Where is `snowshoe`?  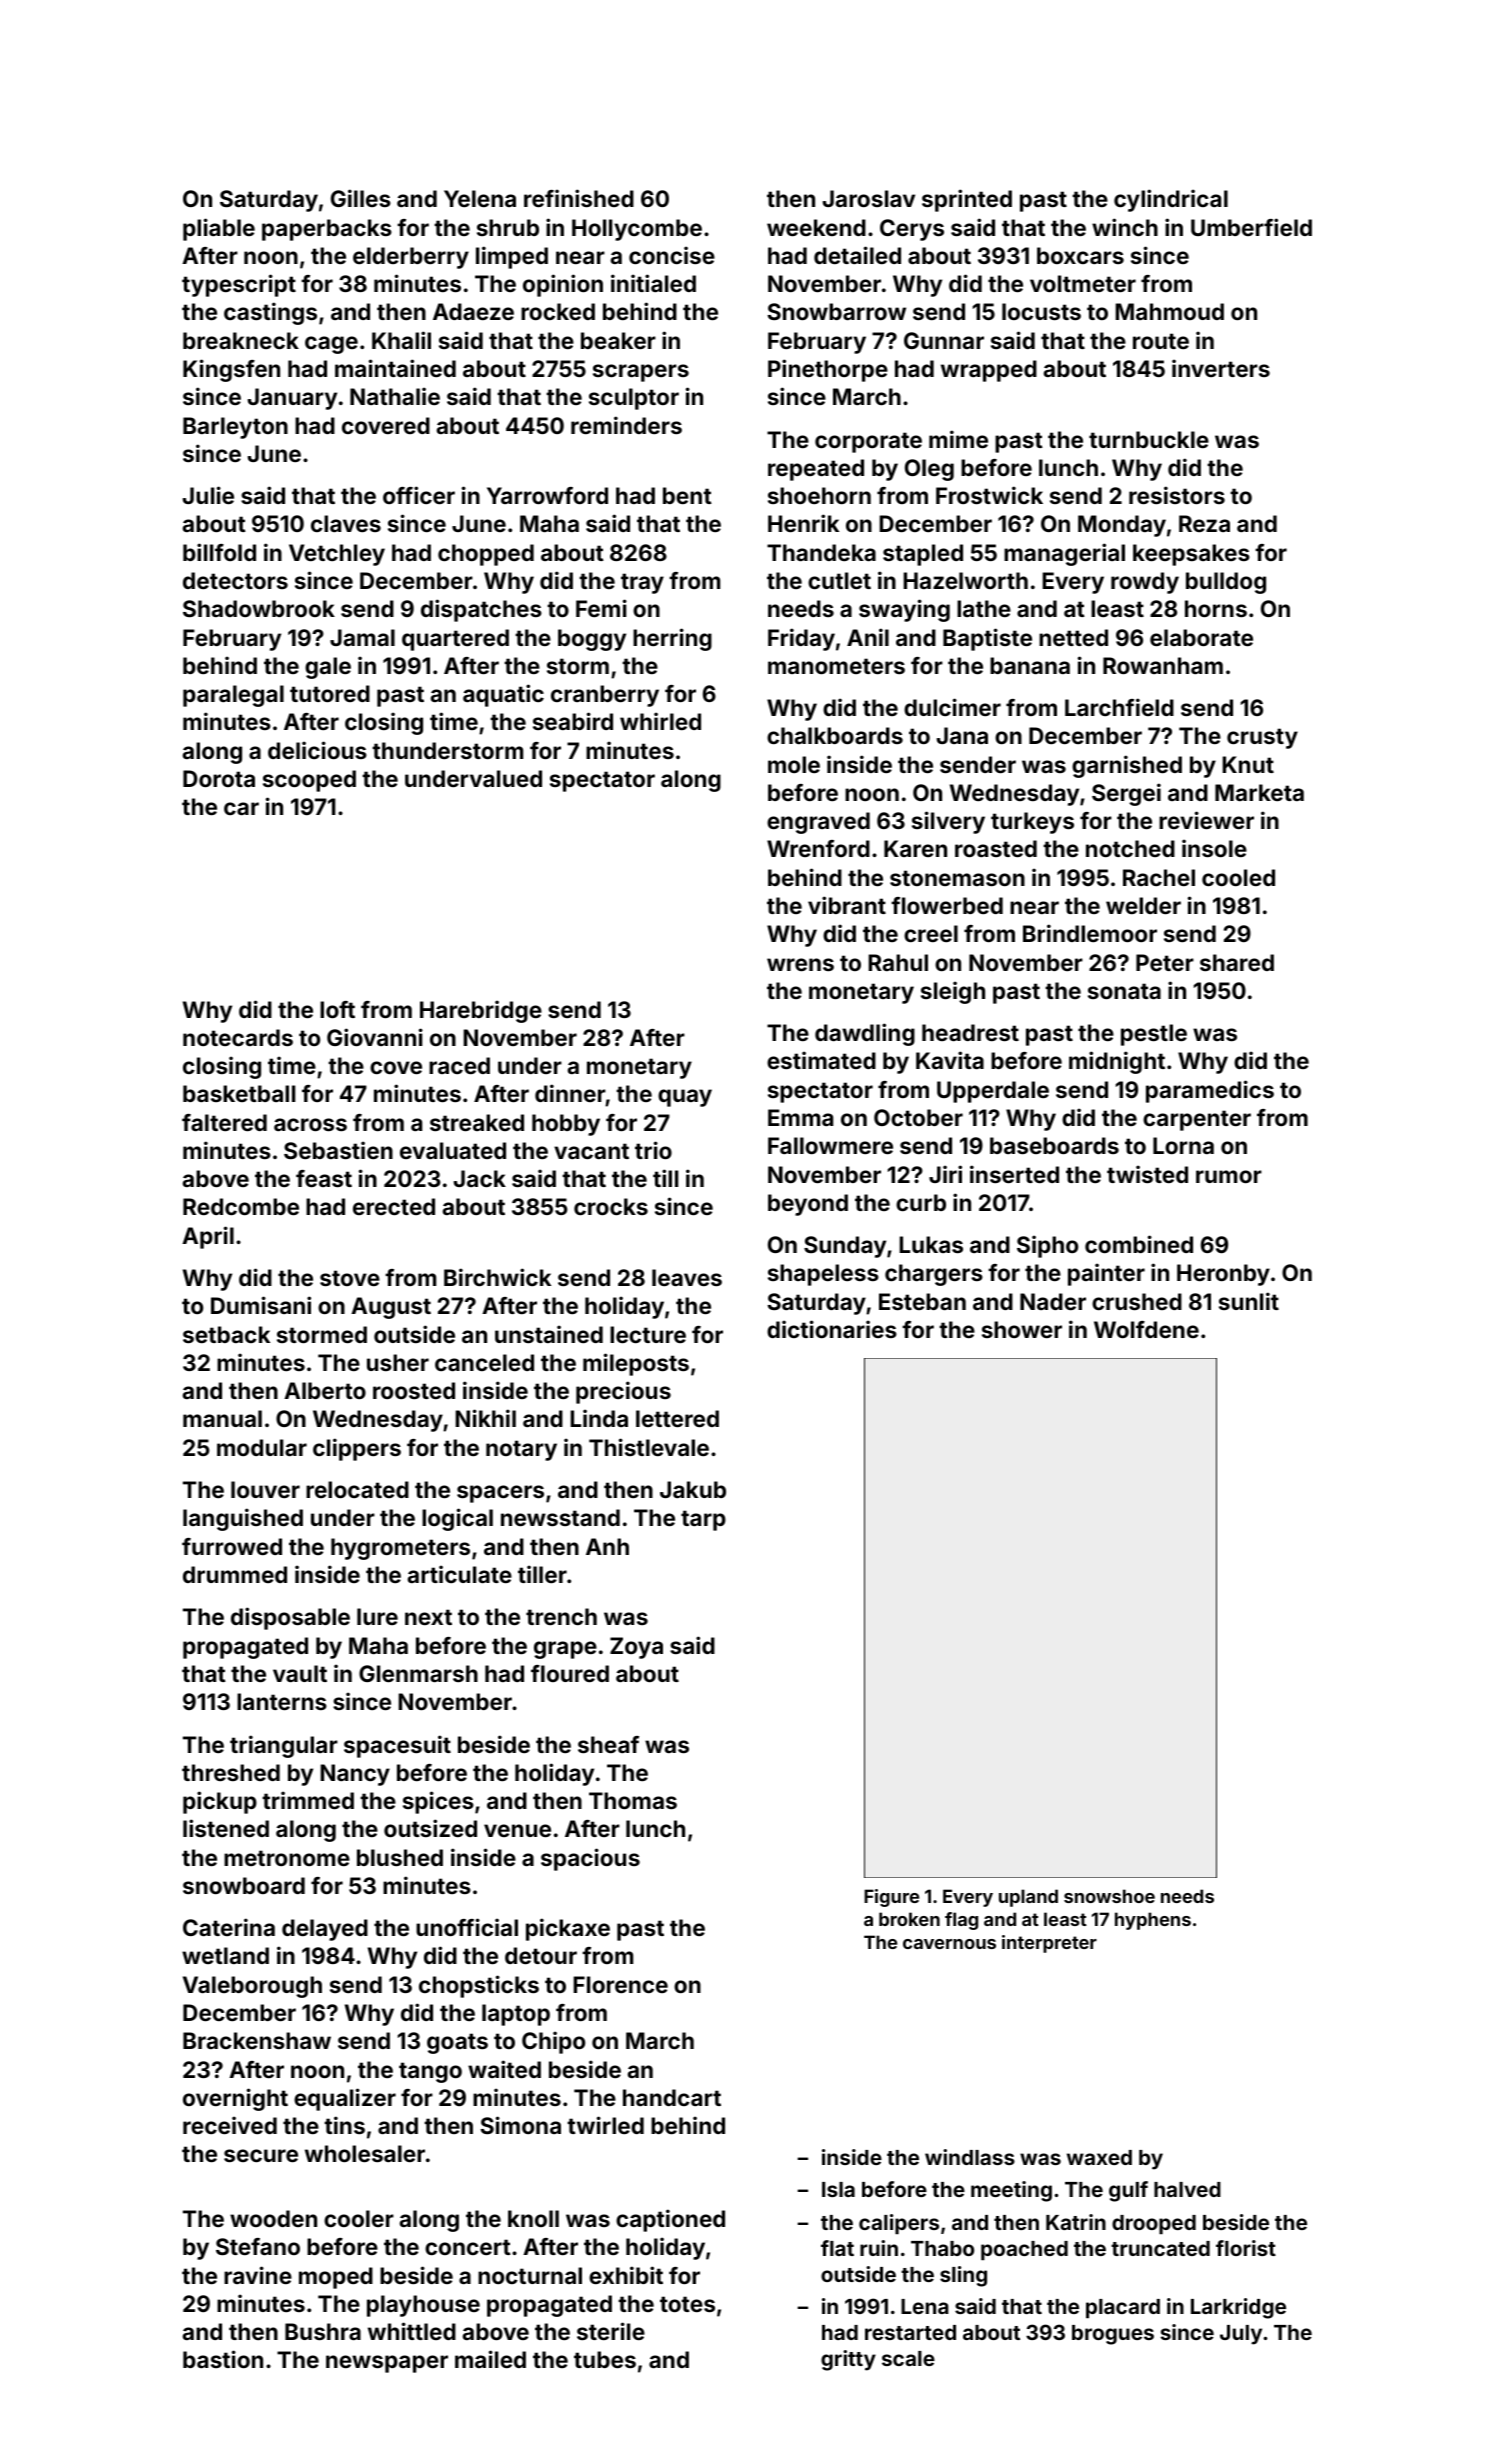 snowshoe is located at coordinates (1109, 1896).
